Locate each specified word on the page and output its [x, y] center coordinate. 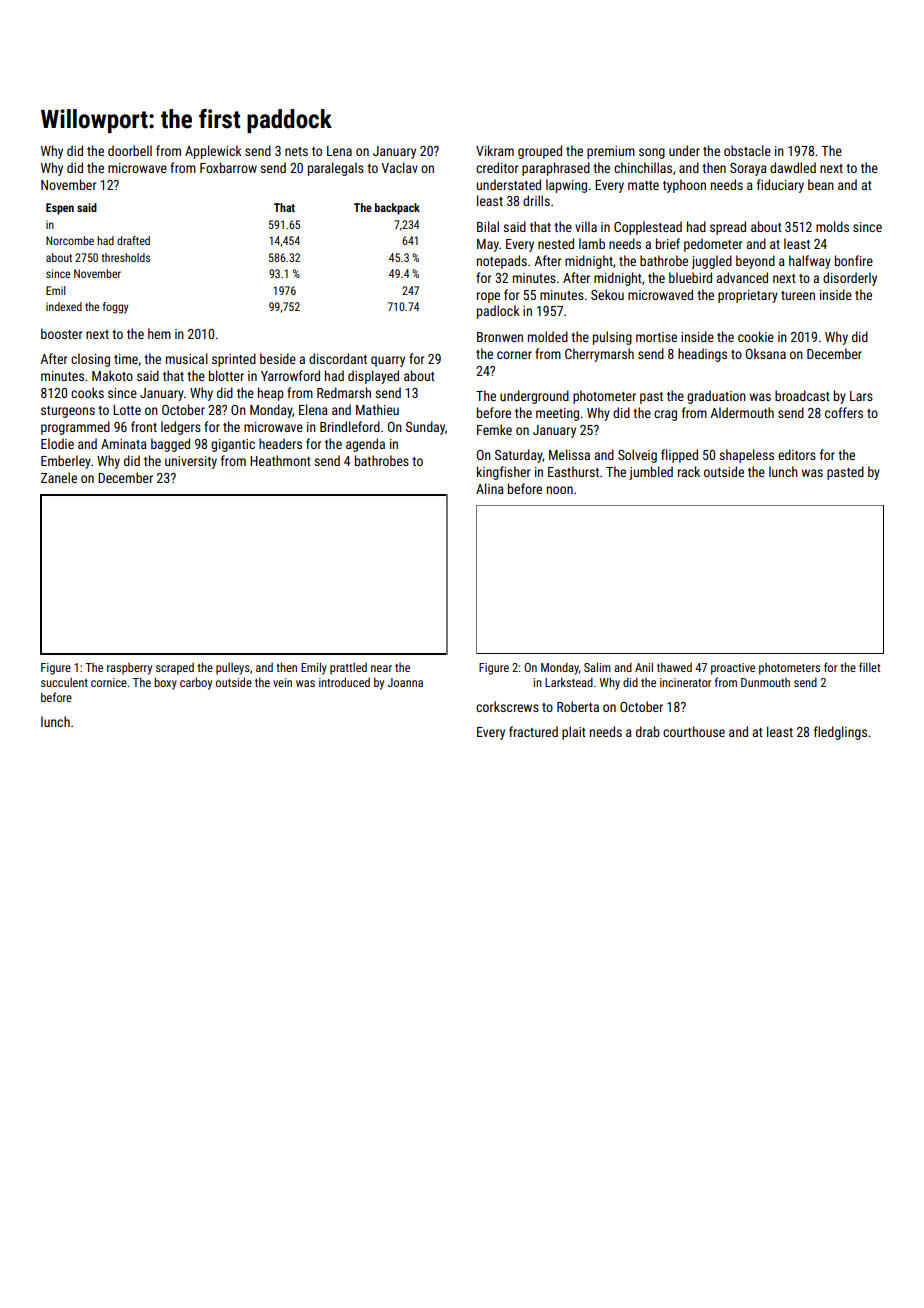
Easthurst [573, 471]
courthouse [694, 731]
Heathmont [280, 460]
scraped [175, 669]
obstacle [747, 150]
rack [689, 471]
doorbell [130, 150]
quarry [388, 361]
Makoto [112, 375]
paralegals [336, 169]
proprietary [748, 296]
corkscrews [507, 706]
